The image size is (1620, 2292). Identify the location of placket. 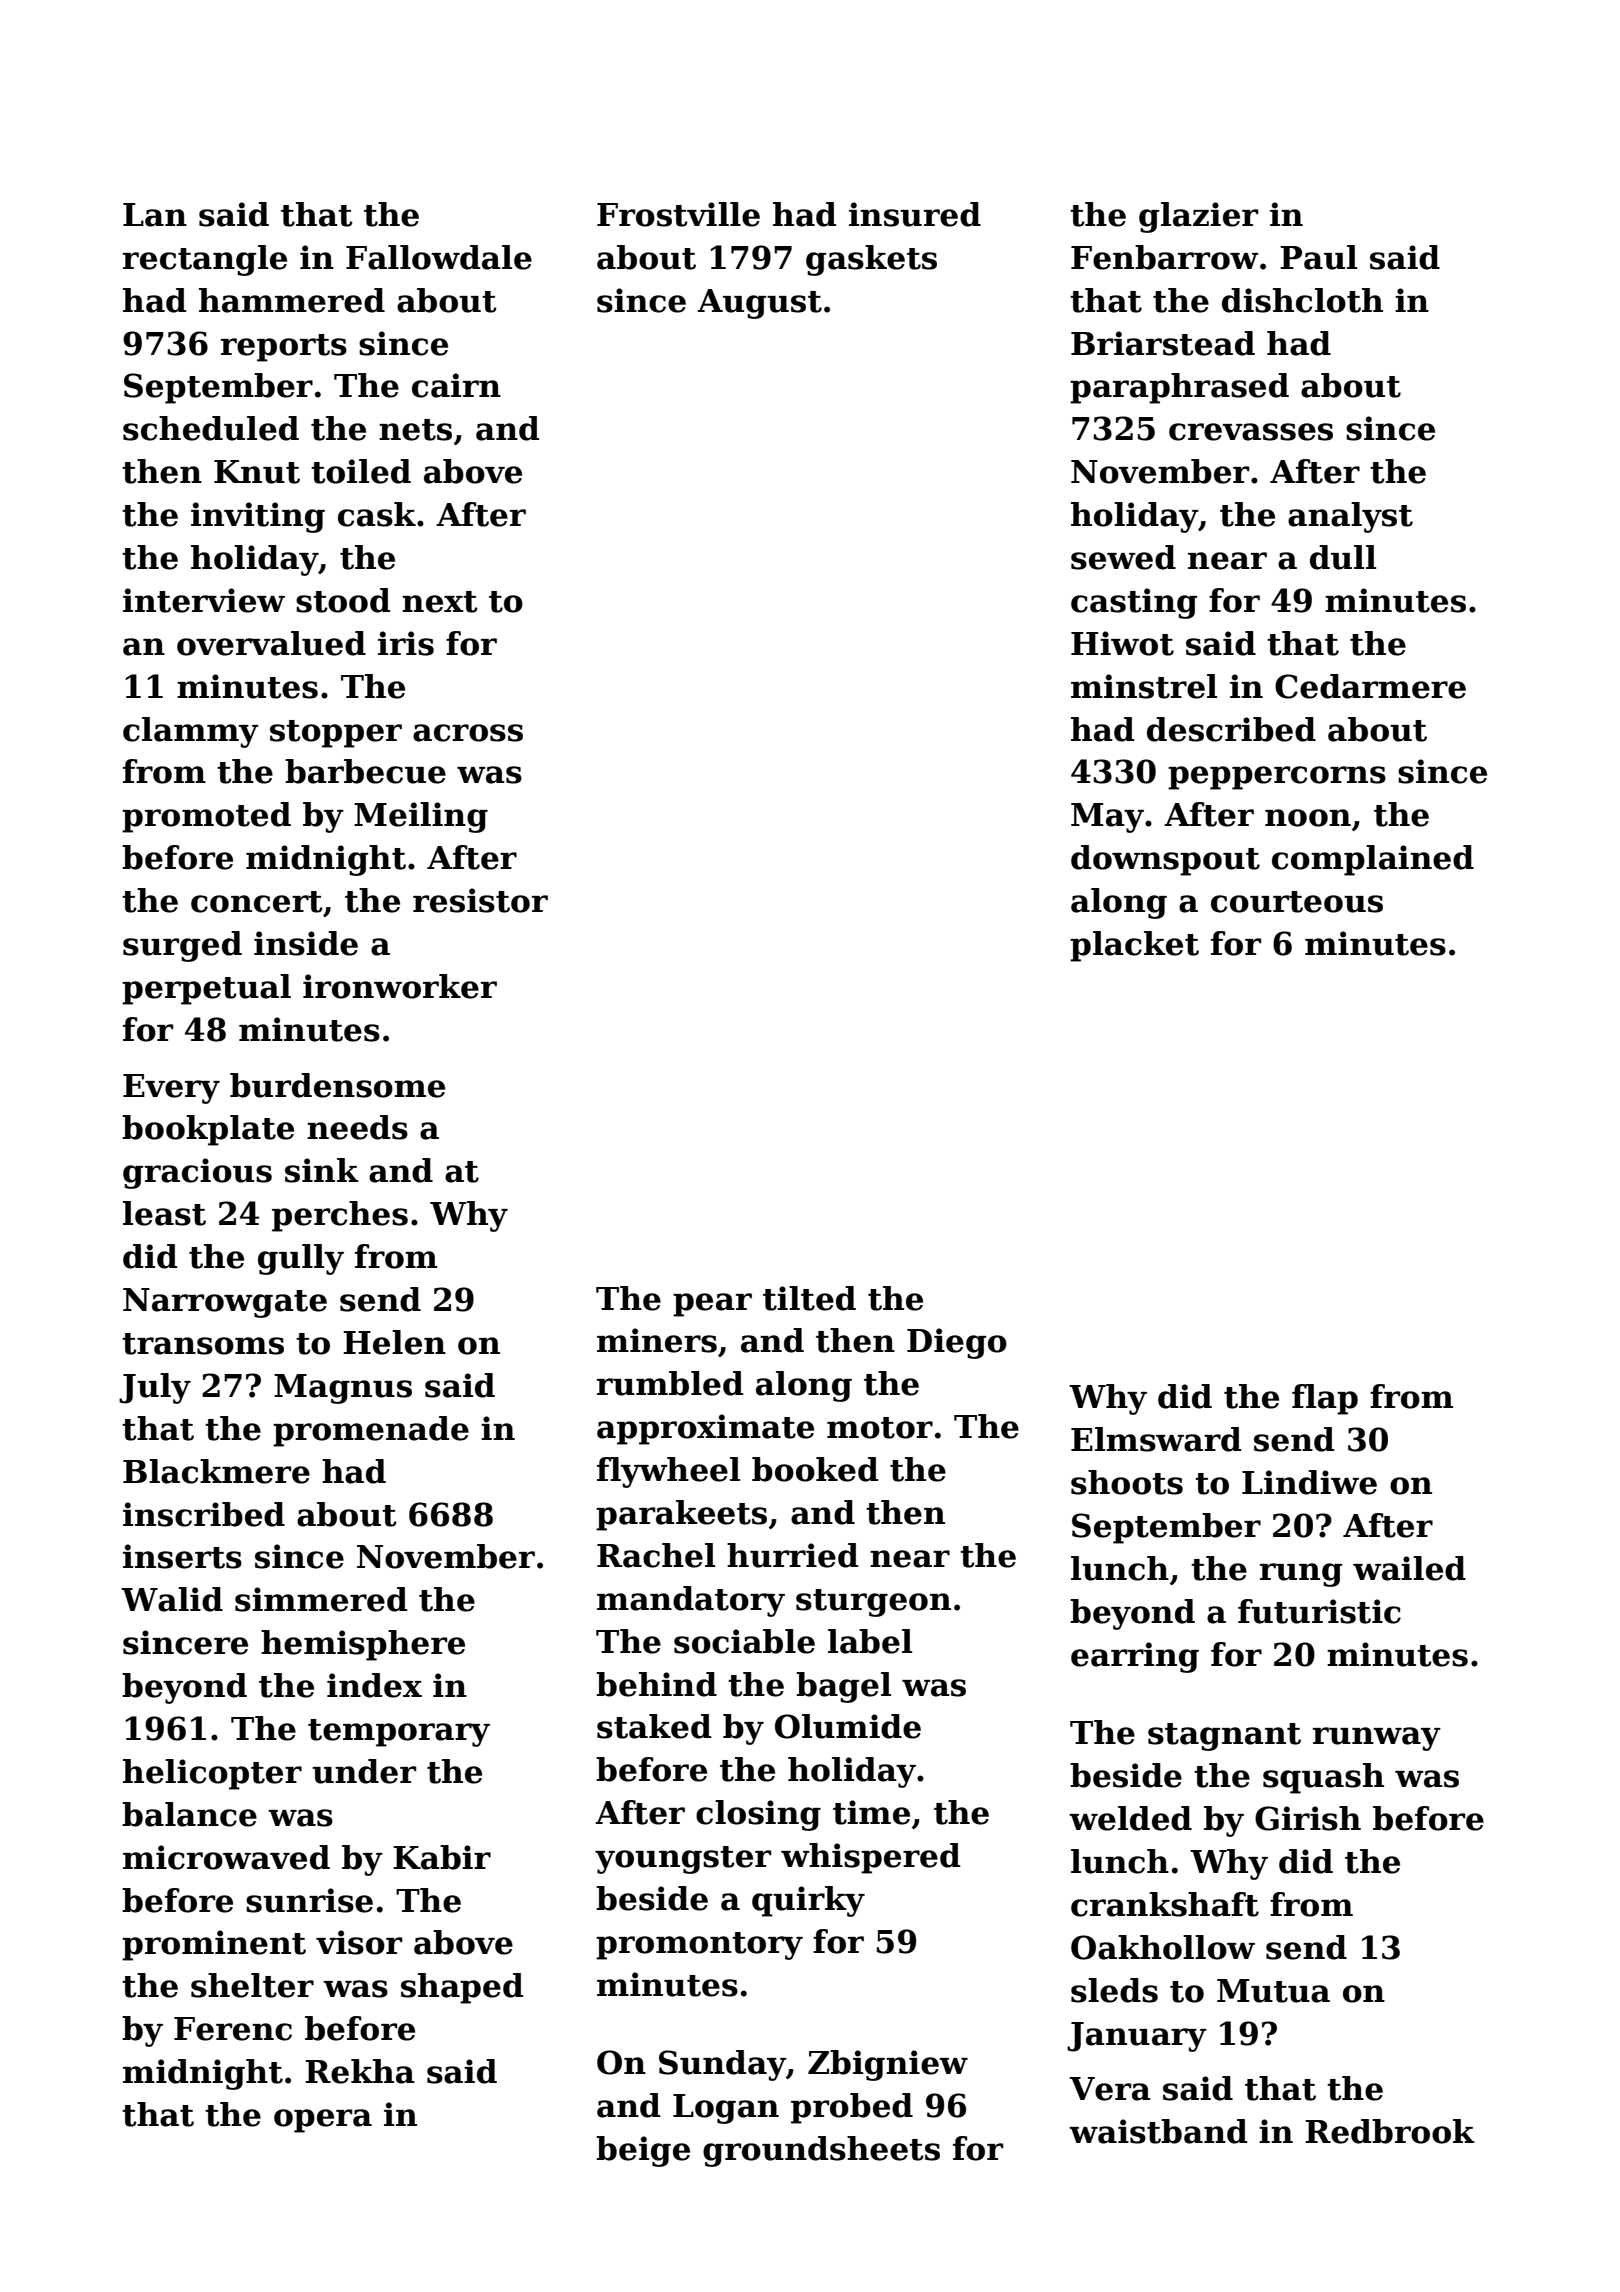
(1134, 946).
